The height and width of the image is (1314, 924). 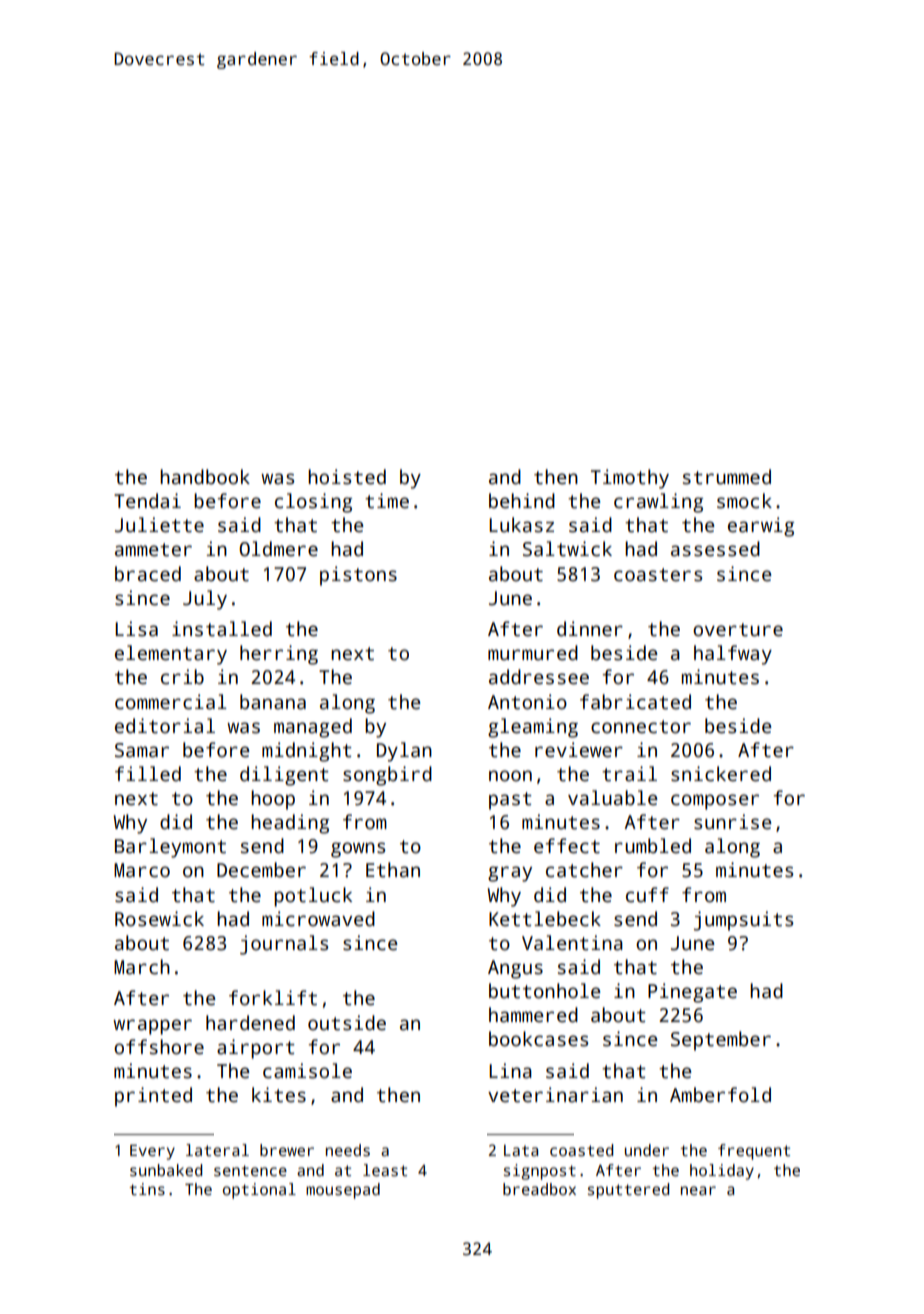 What do you see at coordinates (153, 1097) in the image?
I see `printed` at bounding box center [153, 1097].
